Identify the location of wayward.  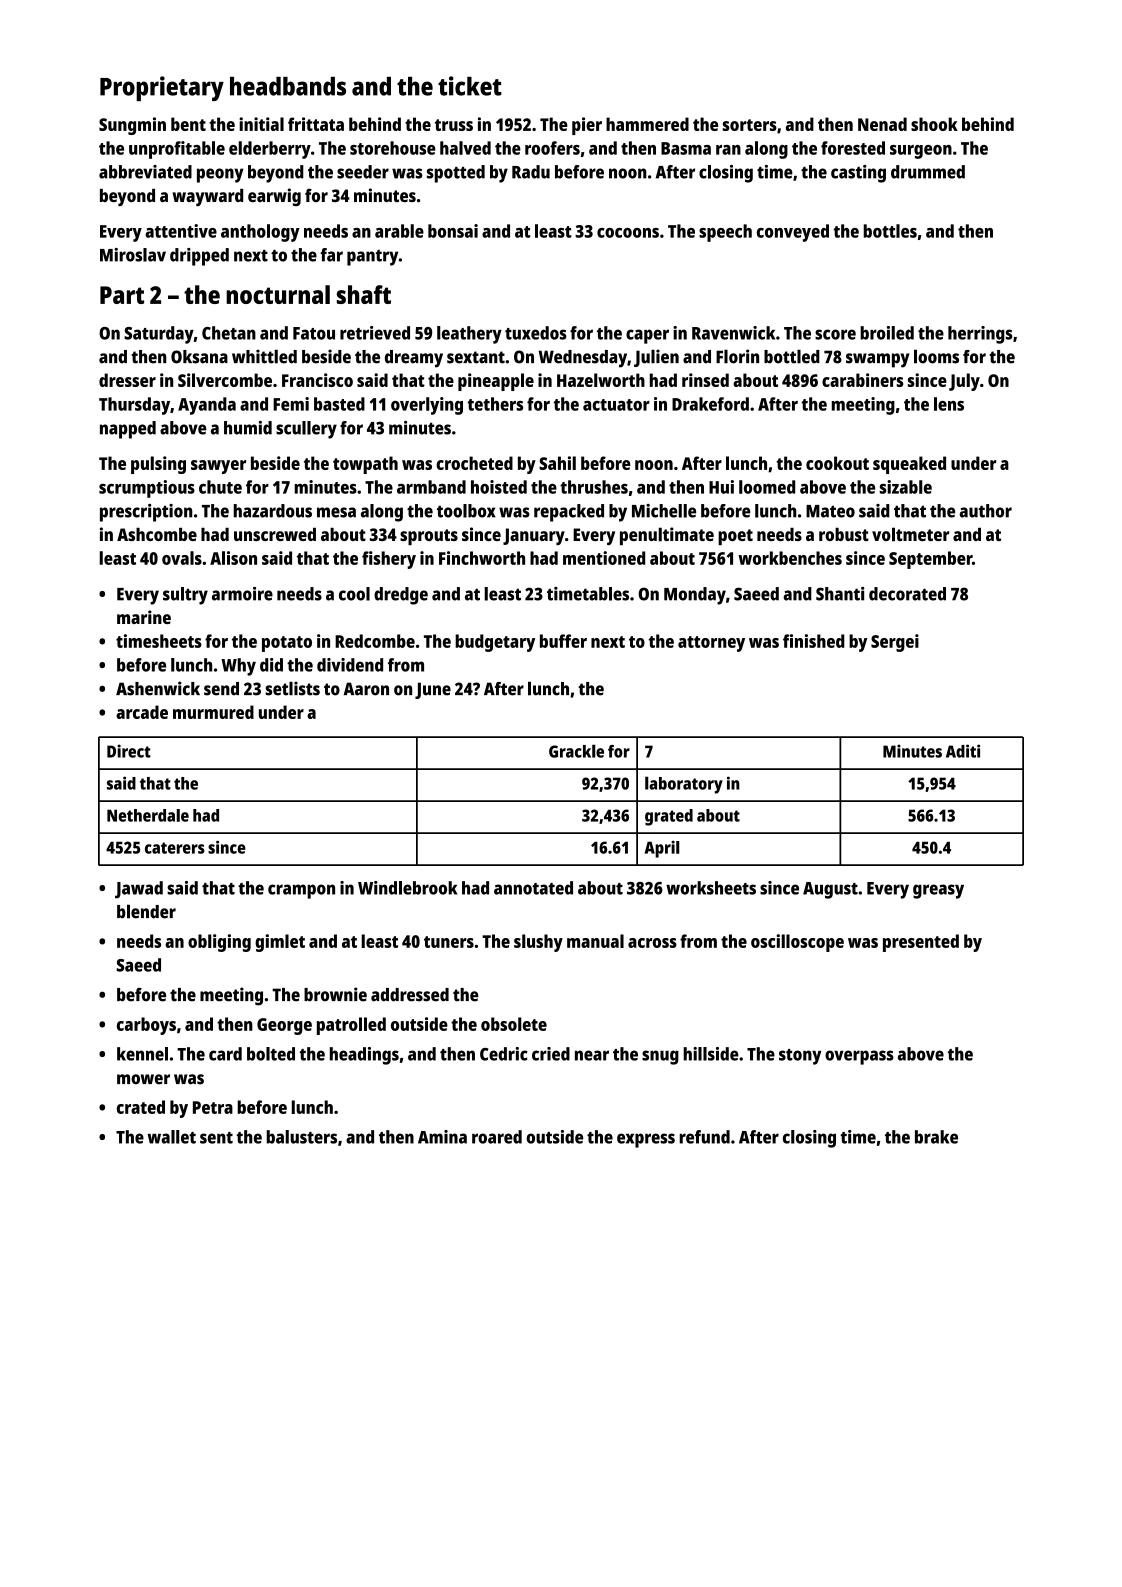
(207, 197).
